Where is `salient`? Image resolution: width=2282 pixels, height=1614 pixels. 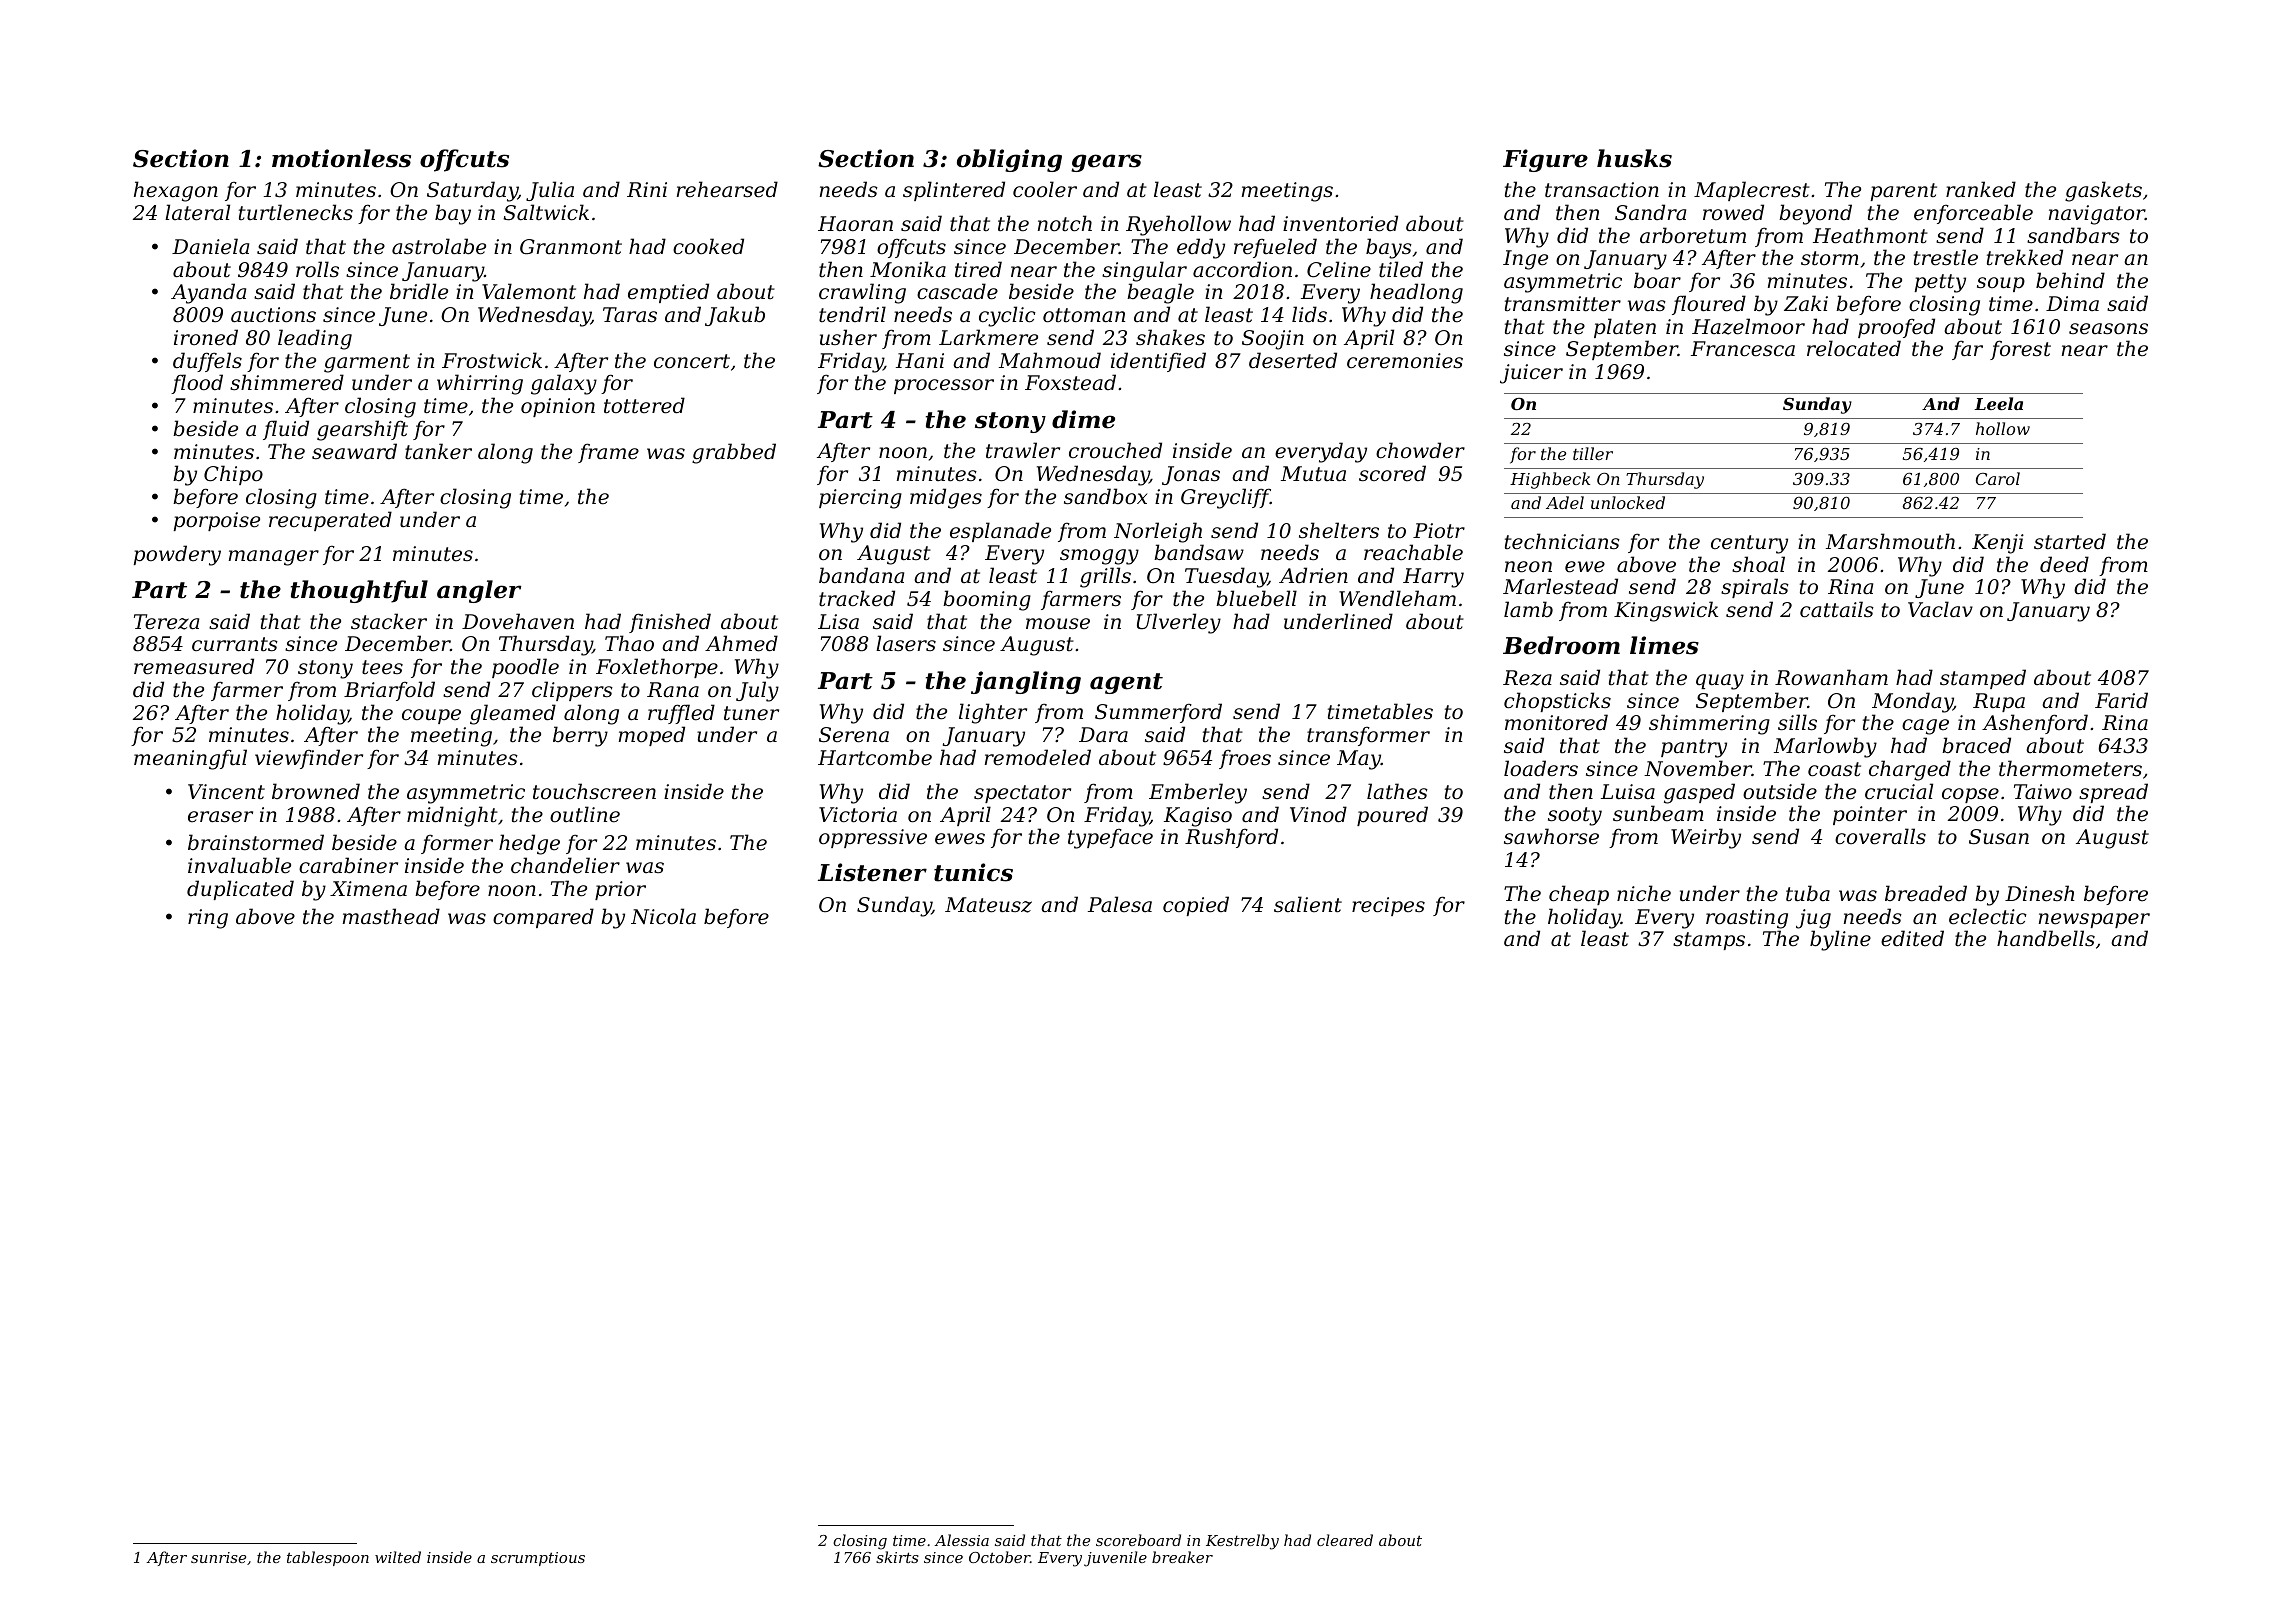 salient is located at coordinates (1308, 904).
